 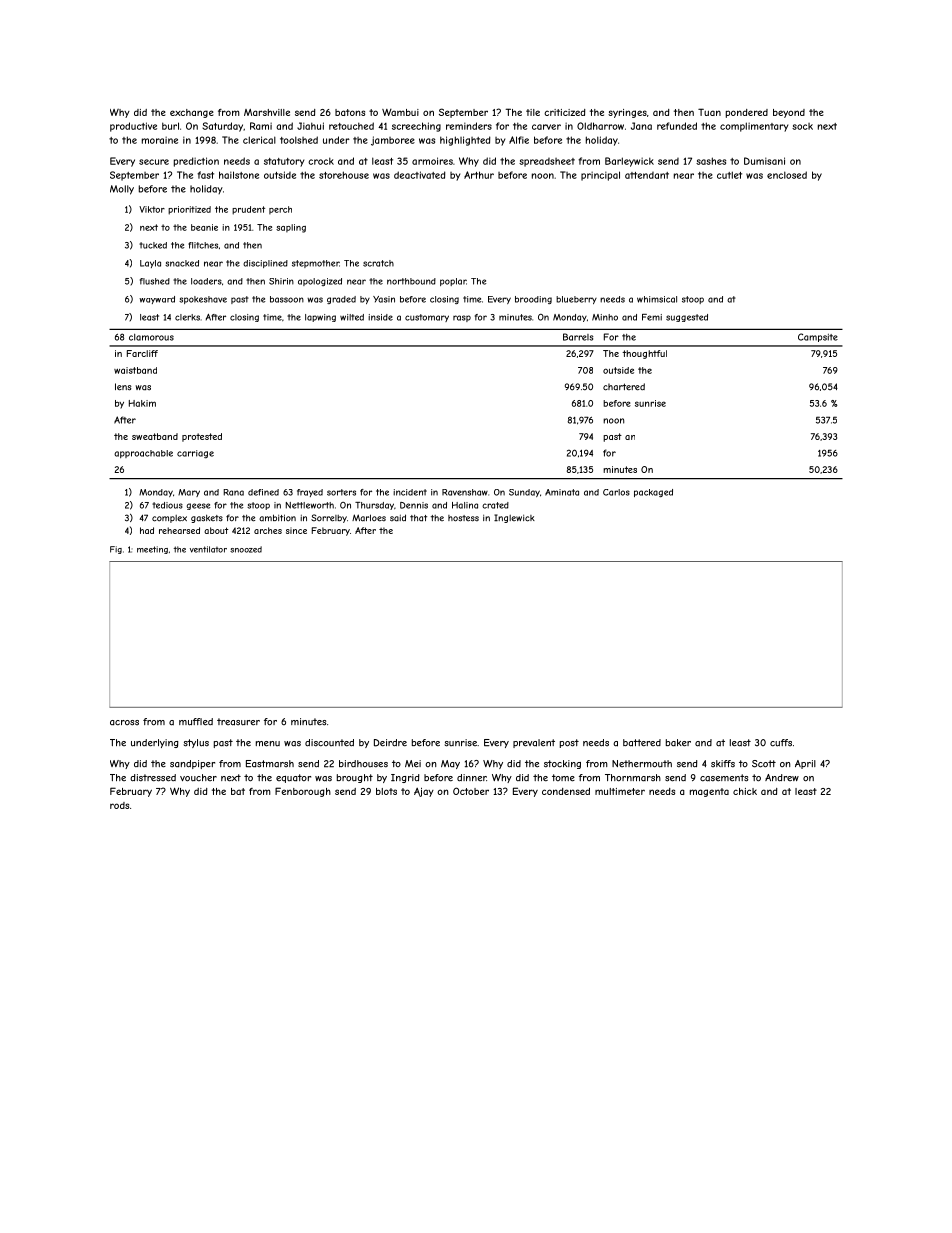 What do you see at coordinates (562, 764) in the page?
I see `stocking` at bounding box center [562, 764].
